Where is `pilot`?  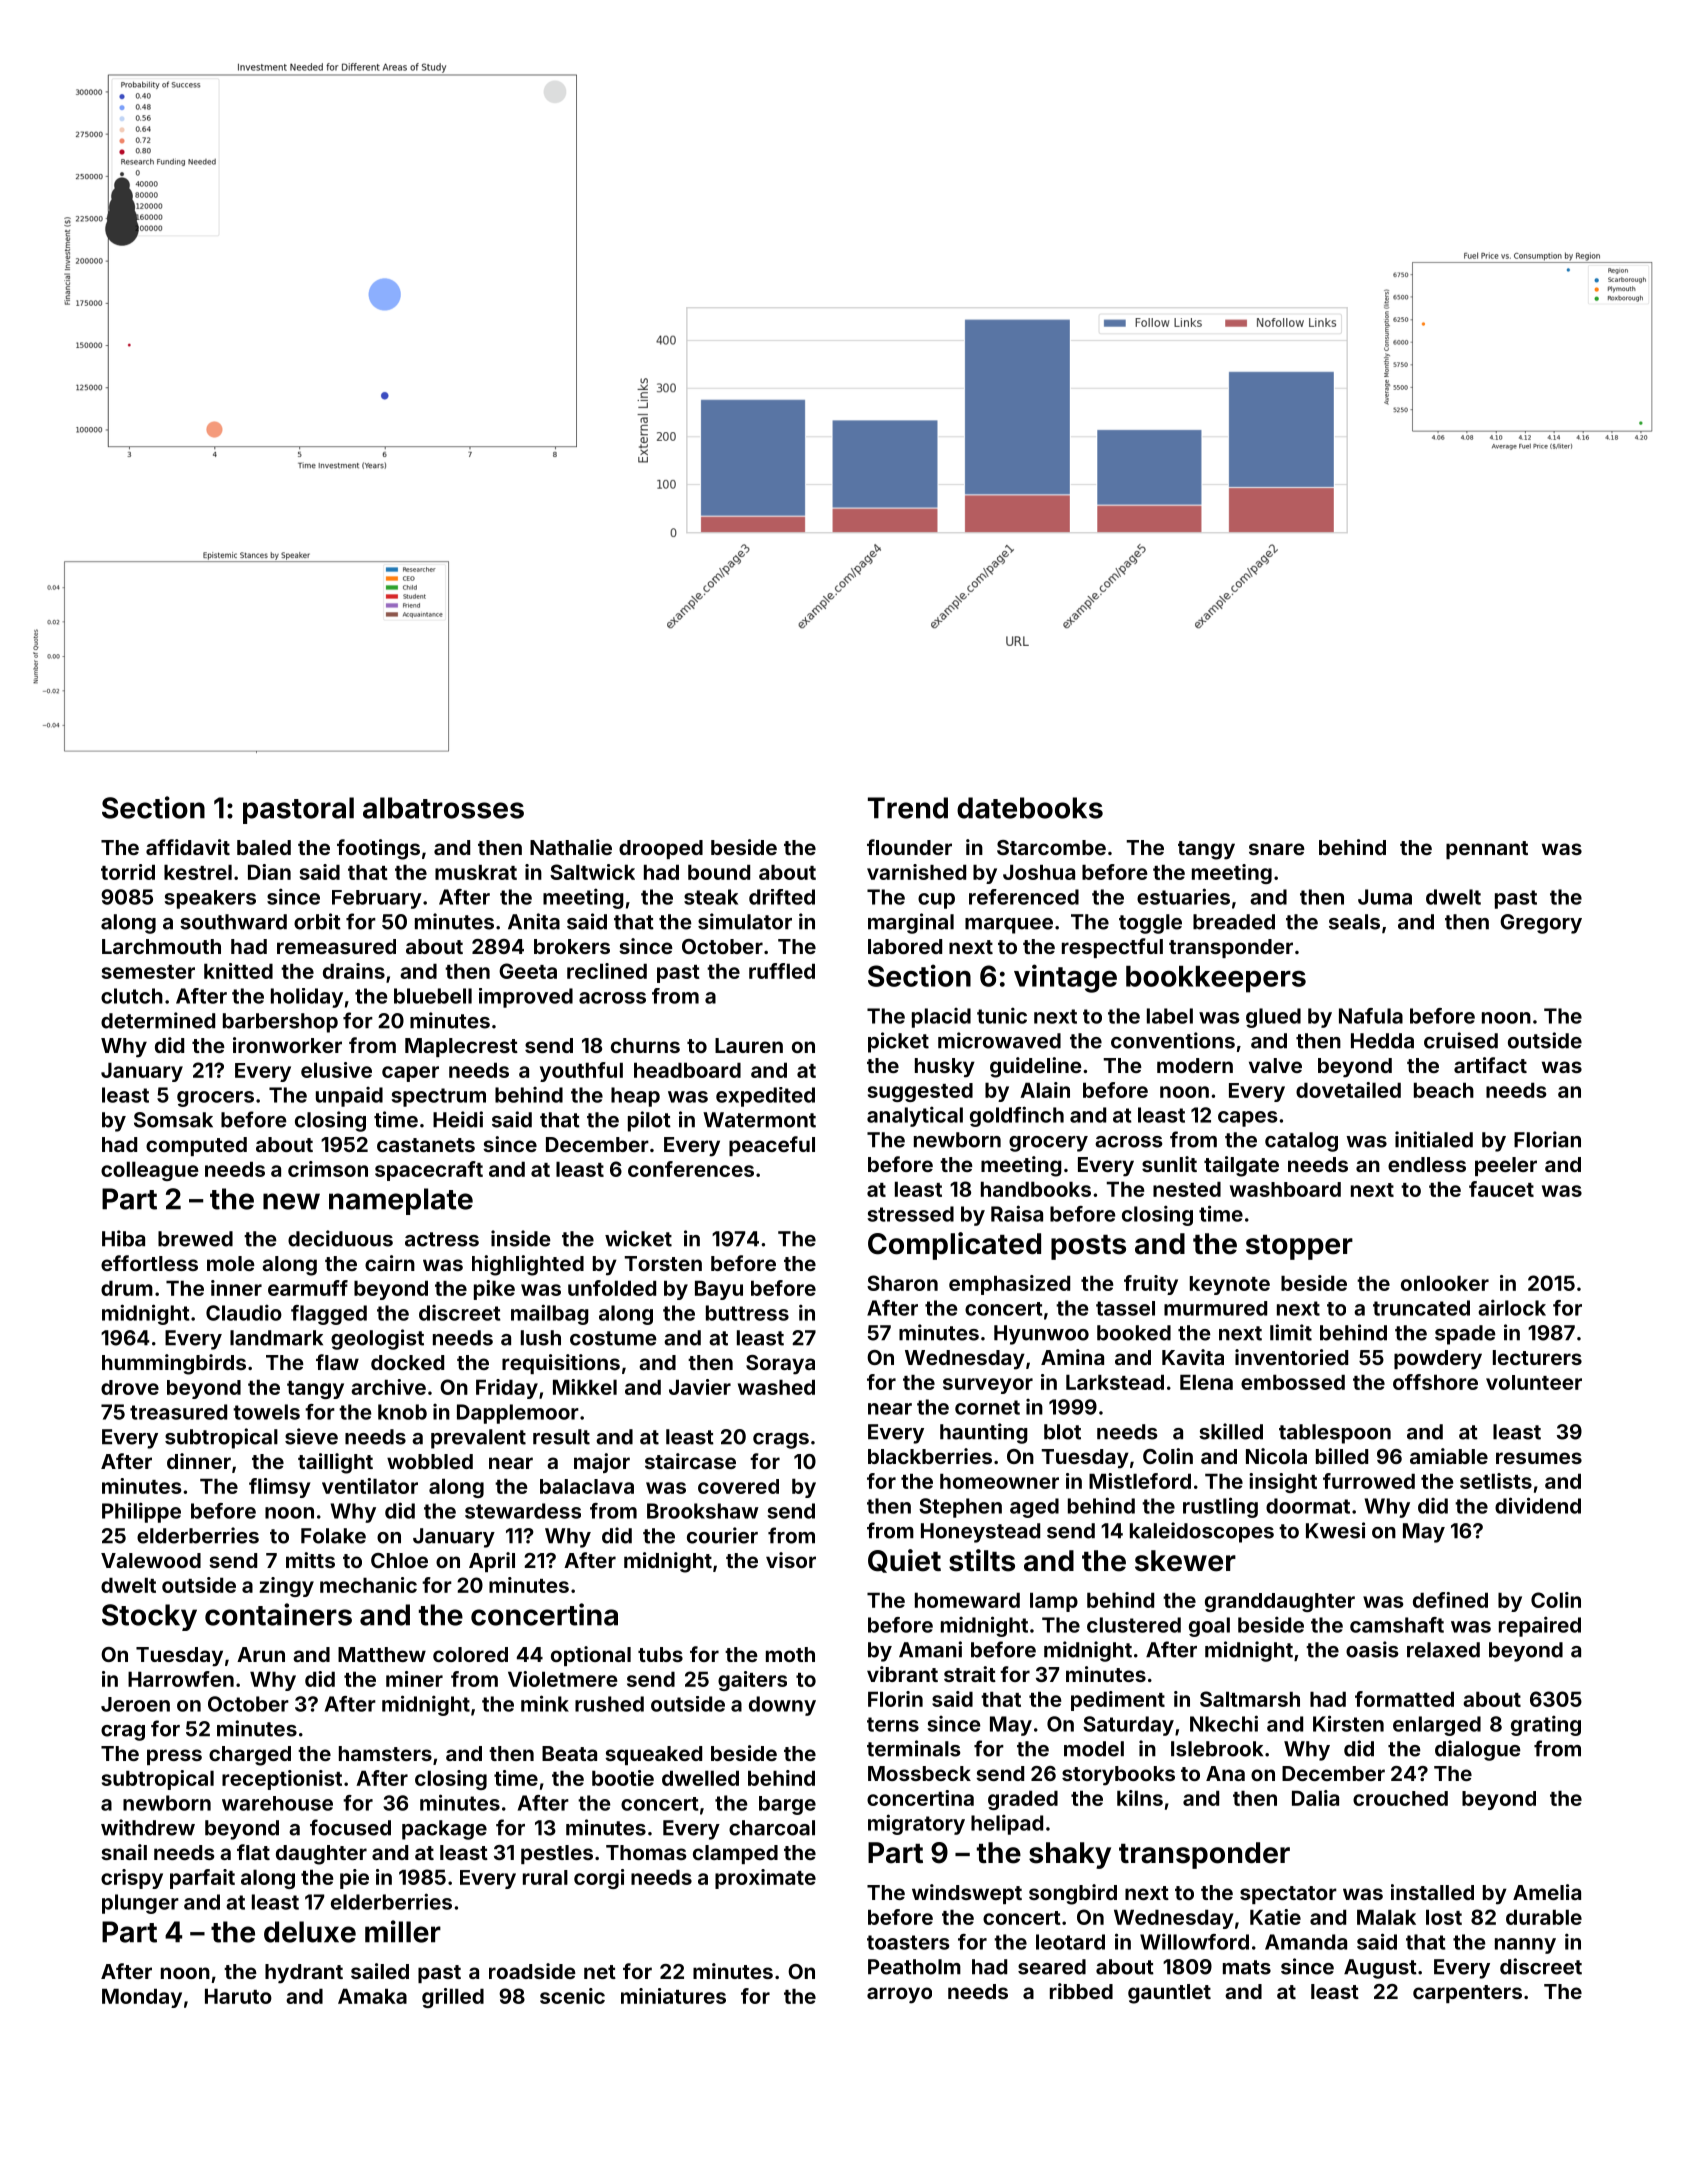 pilot is located at coordinates (649, 1121).
